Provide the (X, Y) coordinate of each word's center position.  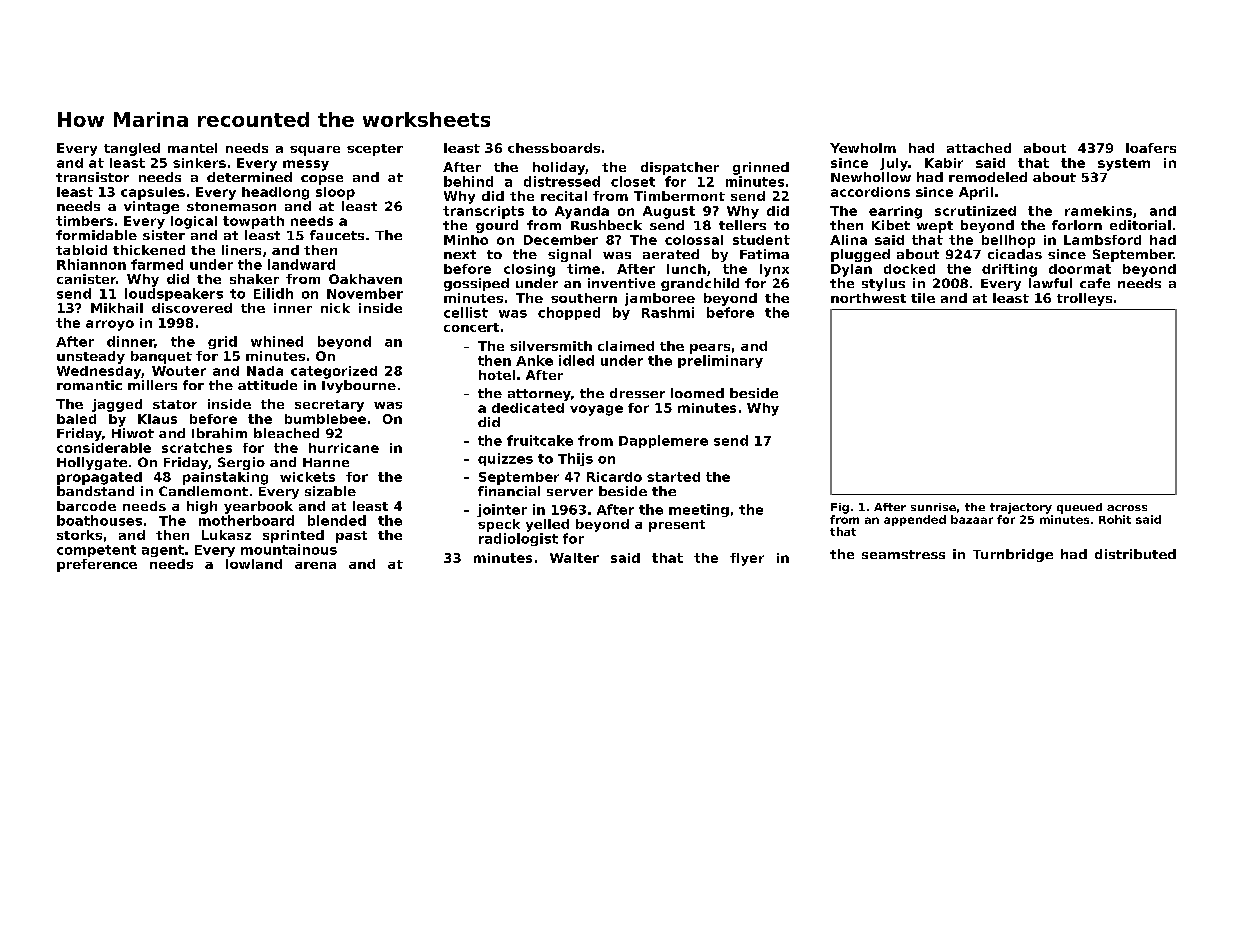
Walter (574, 558)
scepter (375, 150)
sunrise (933, 507)
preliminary (720, 361)
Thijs (575, 459)
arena (315, 565)
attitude (267, 385)
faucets (337, 235)
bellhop (1008, 241)
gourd (497, 226)
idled (576, 360)
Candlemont (203, 491)
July (894, 164)
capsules (153, 193)
